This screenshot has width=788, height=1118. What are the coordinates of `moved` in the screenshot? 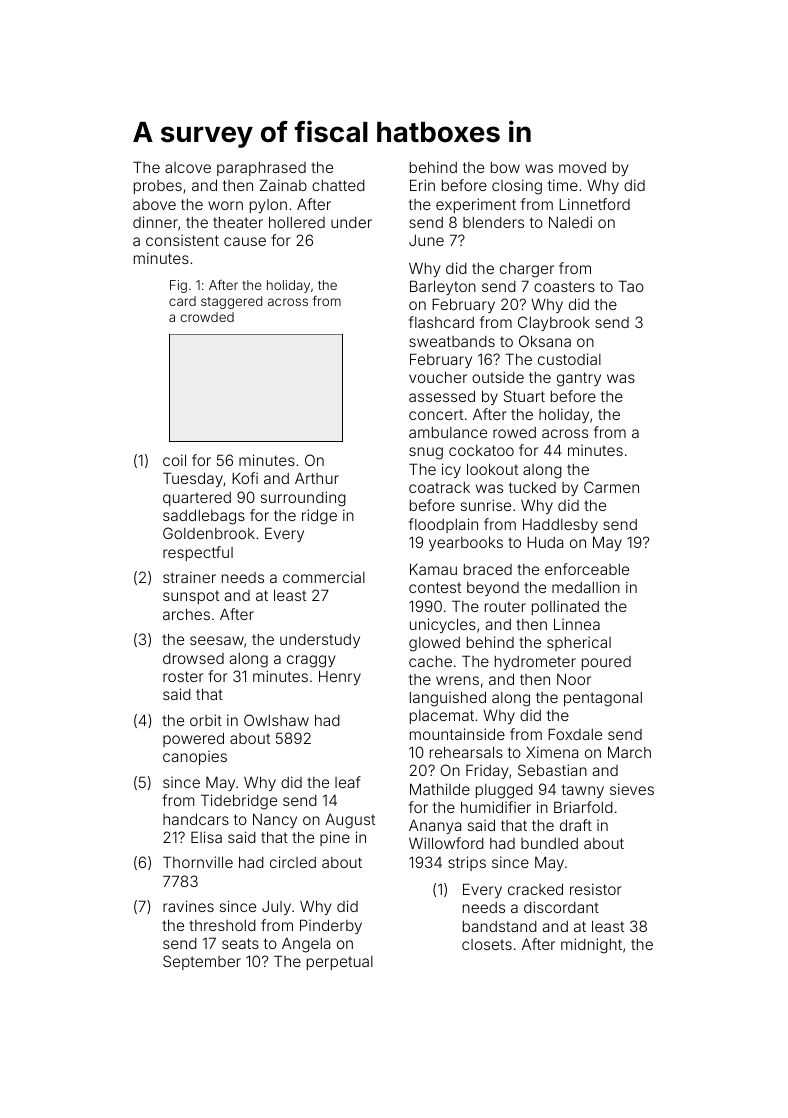 It's located at (582, 167).
